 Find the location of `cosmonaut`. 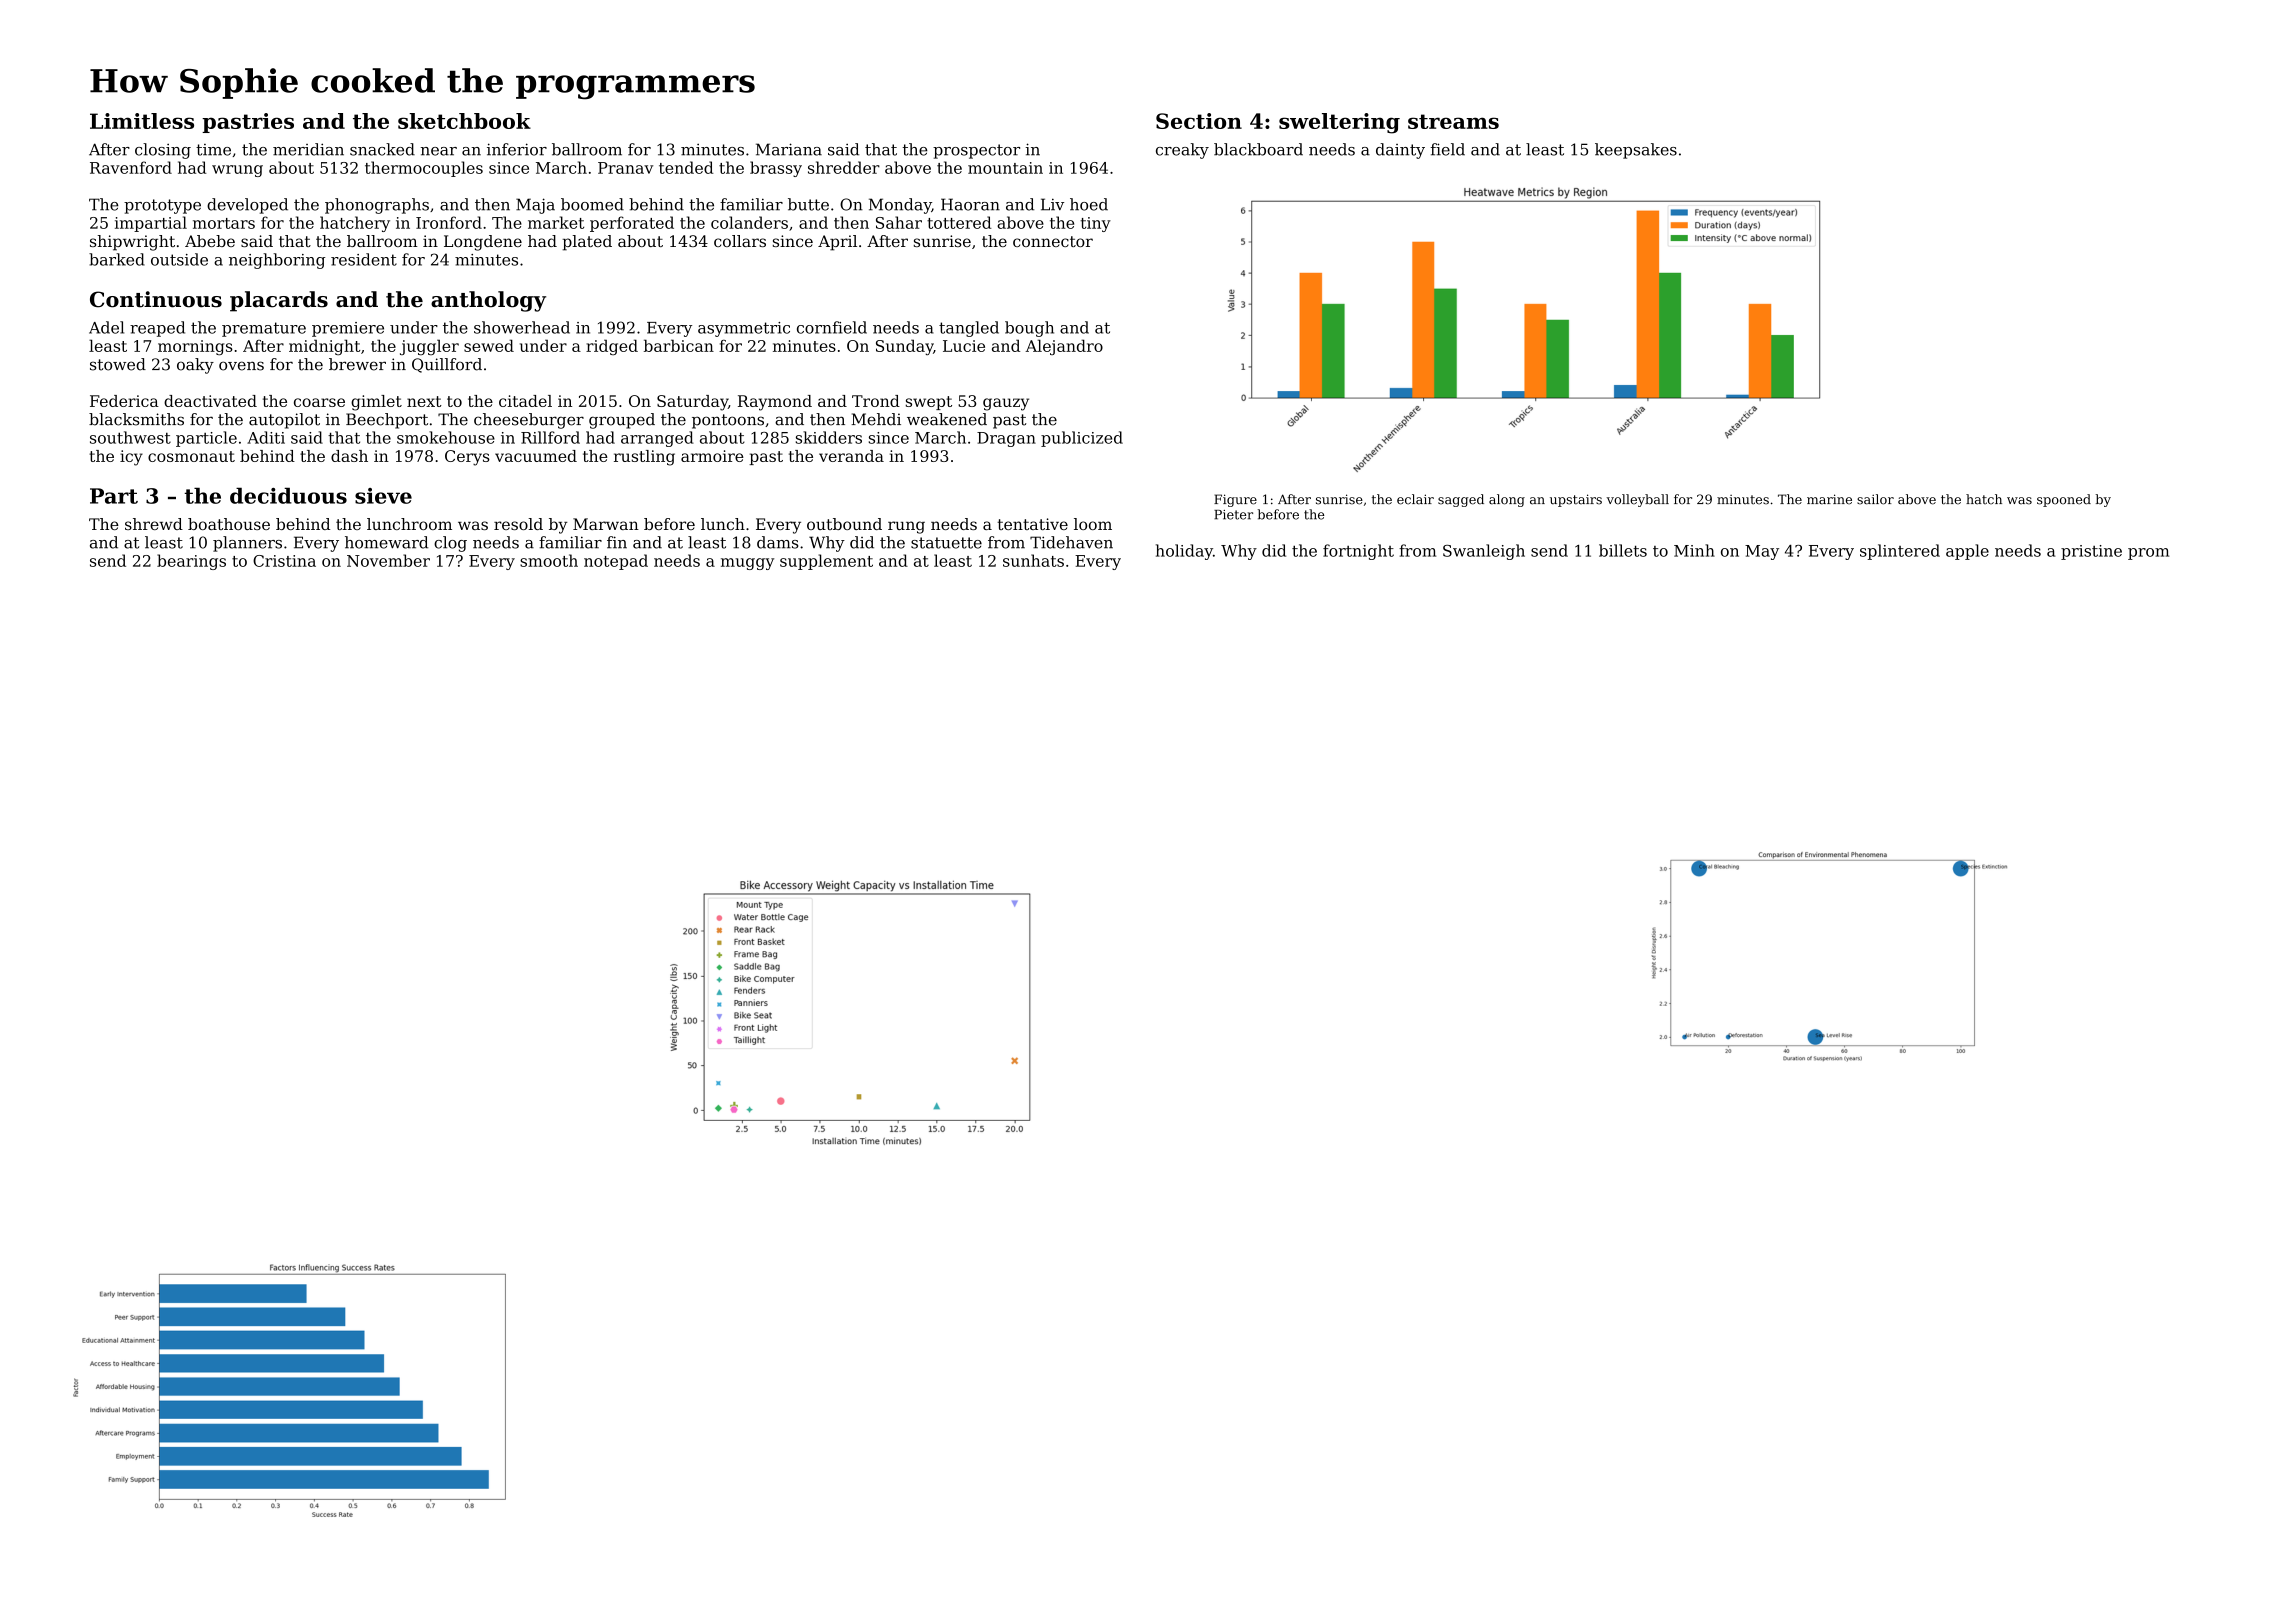

cosmonaut is located at coordinates (191, 456).
